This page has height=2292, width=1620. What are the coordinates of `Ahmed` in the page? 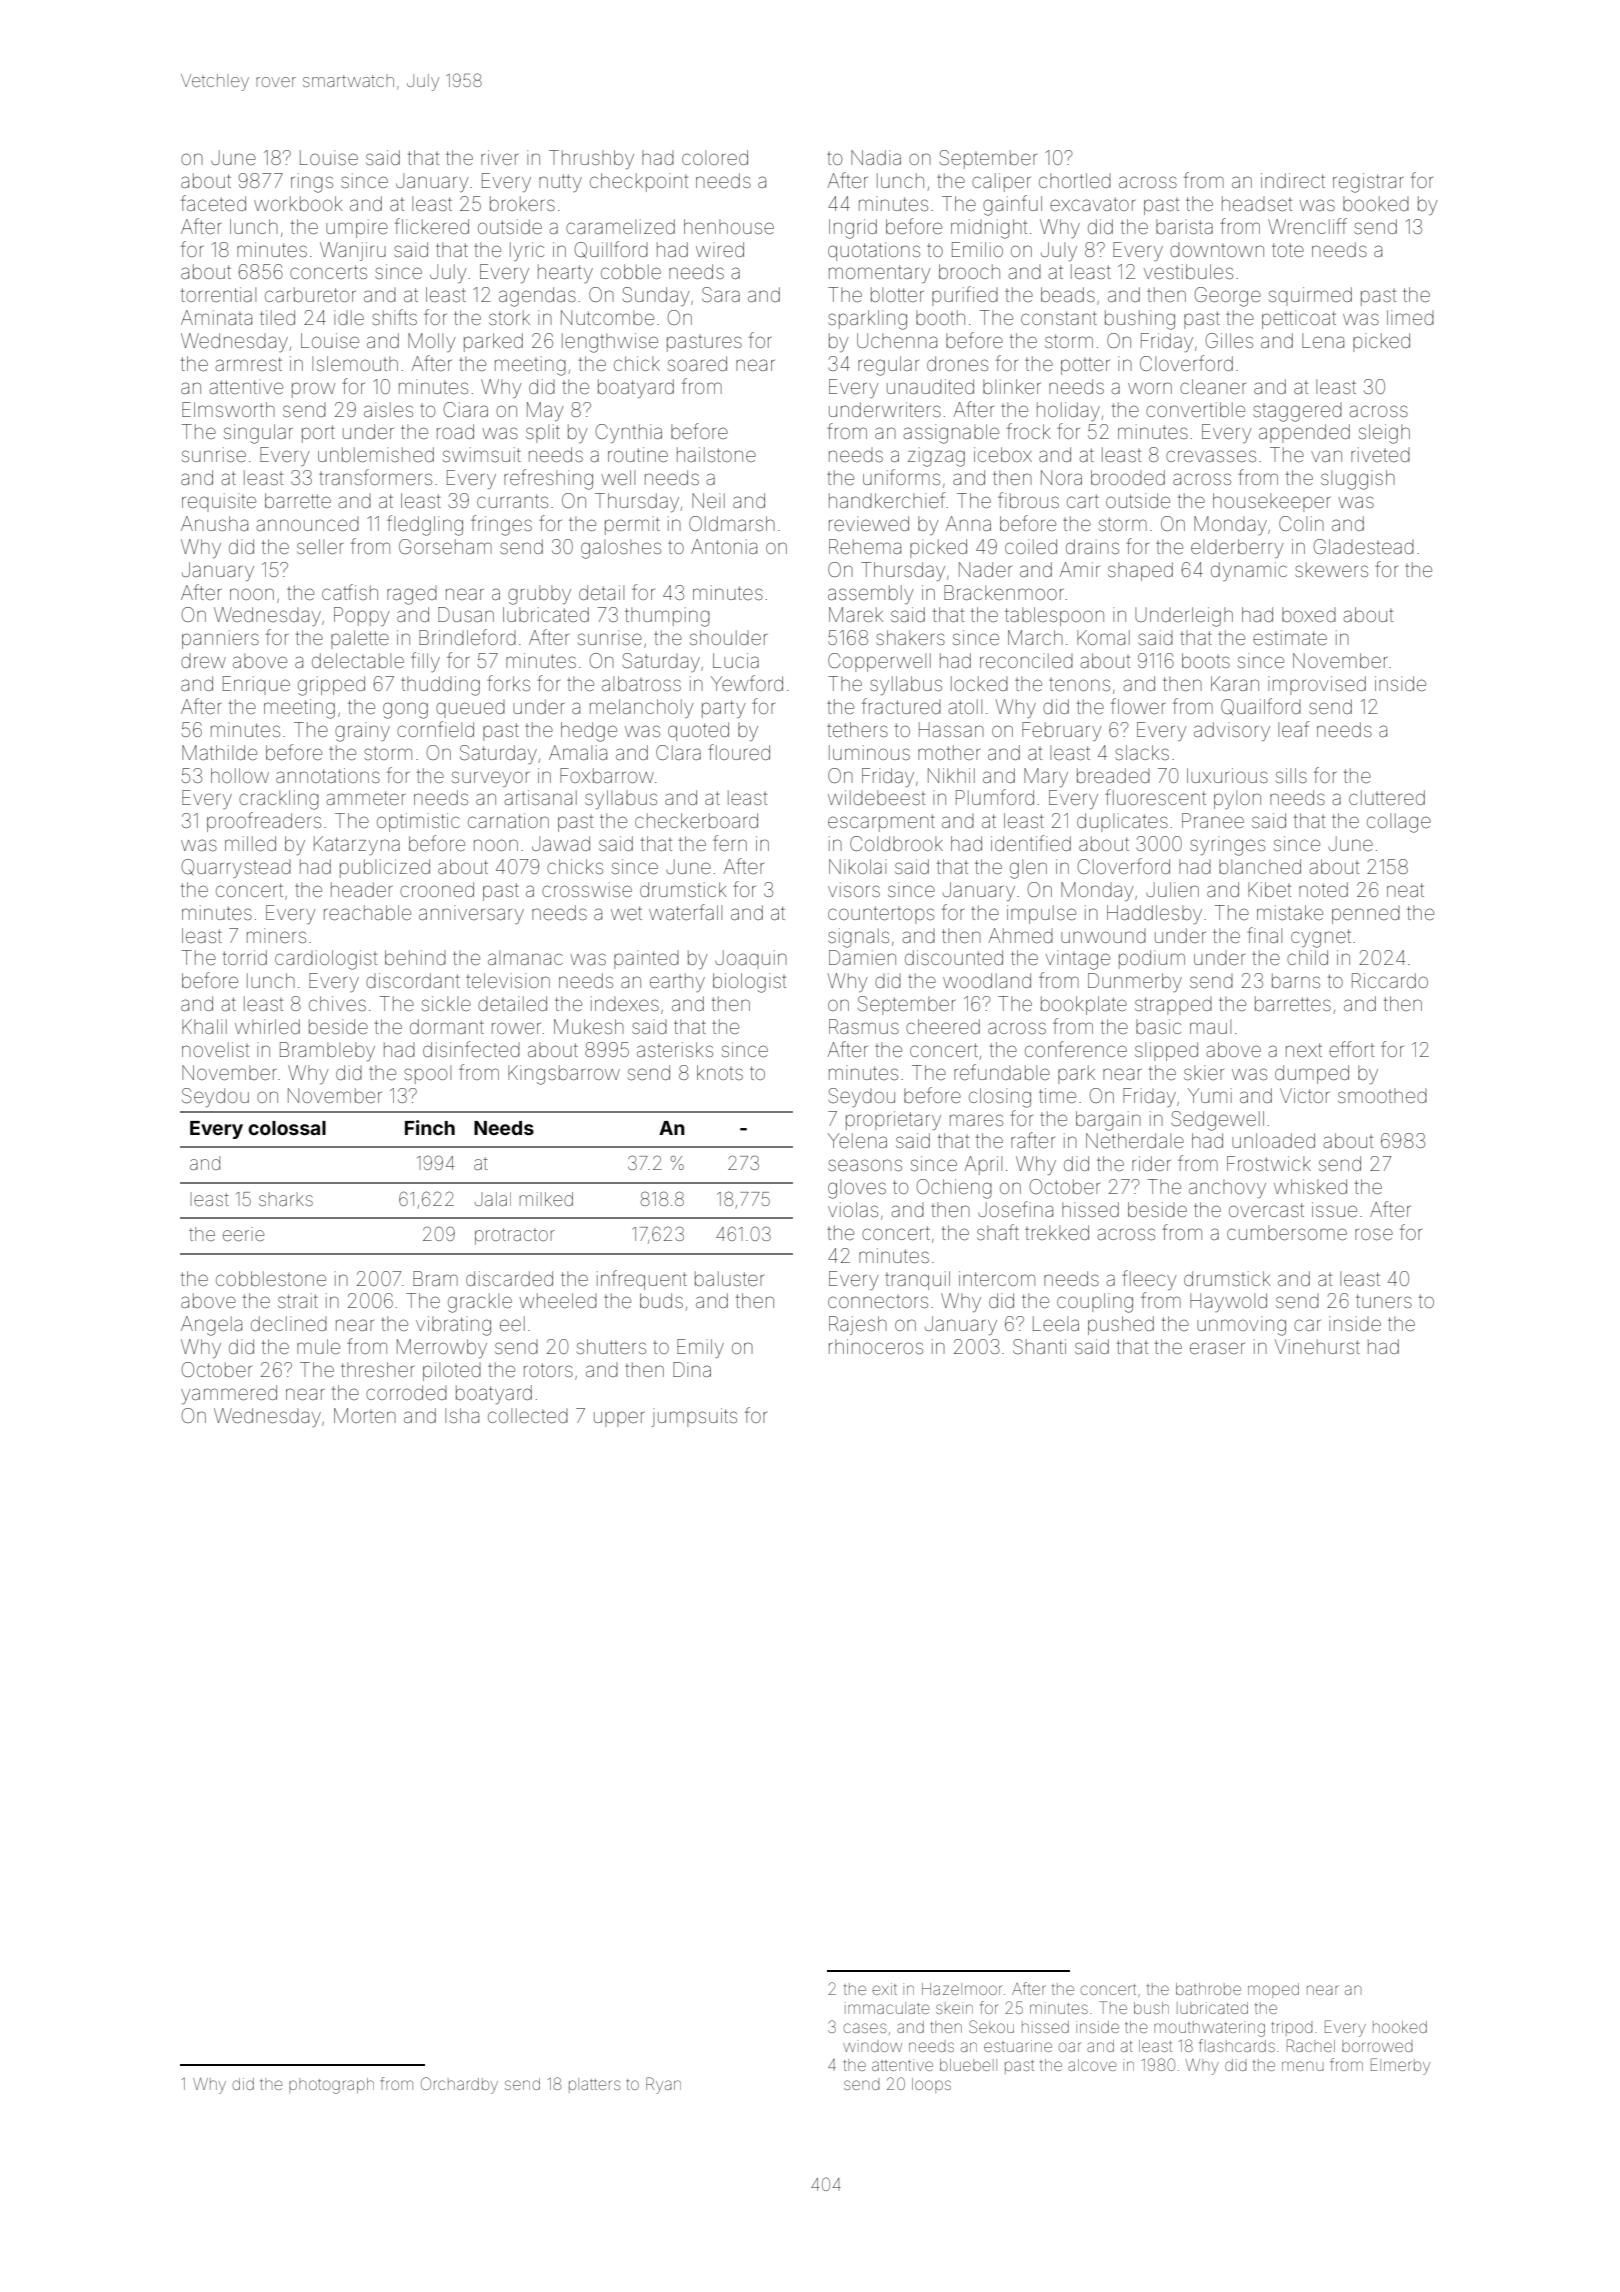 It's located at (1021, 935).
